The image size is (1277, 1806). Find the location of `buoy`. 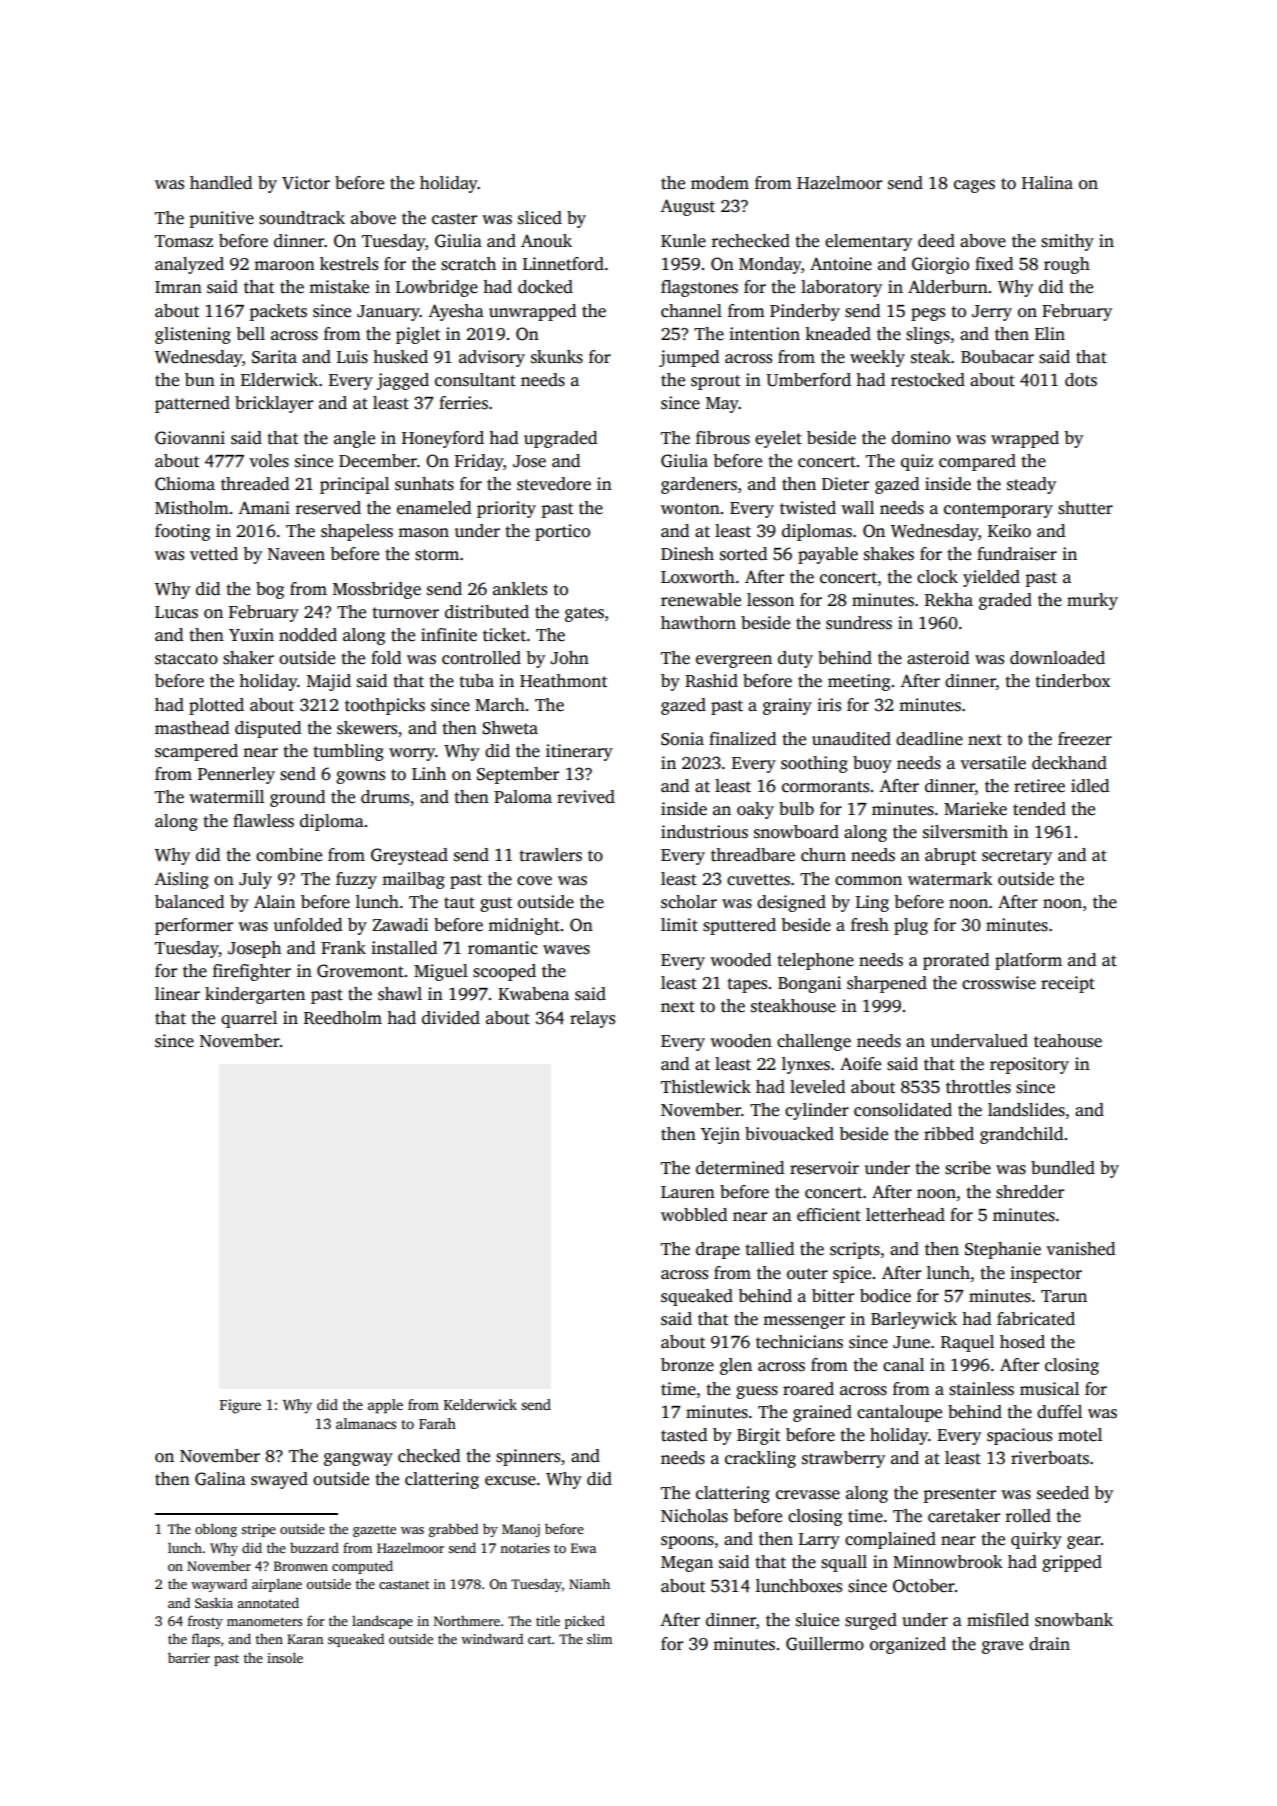

buoy is located at coordinates (872, 764).
